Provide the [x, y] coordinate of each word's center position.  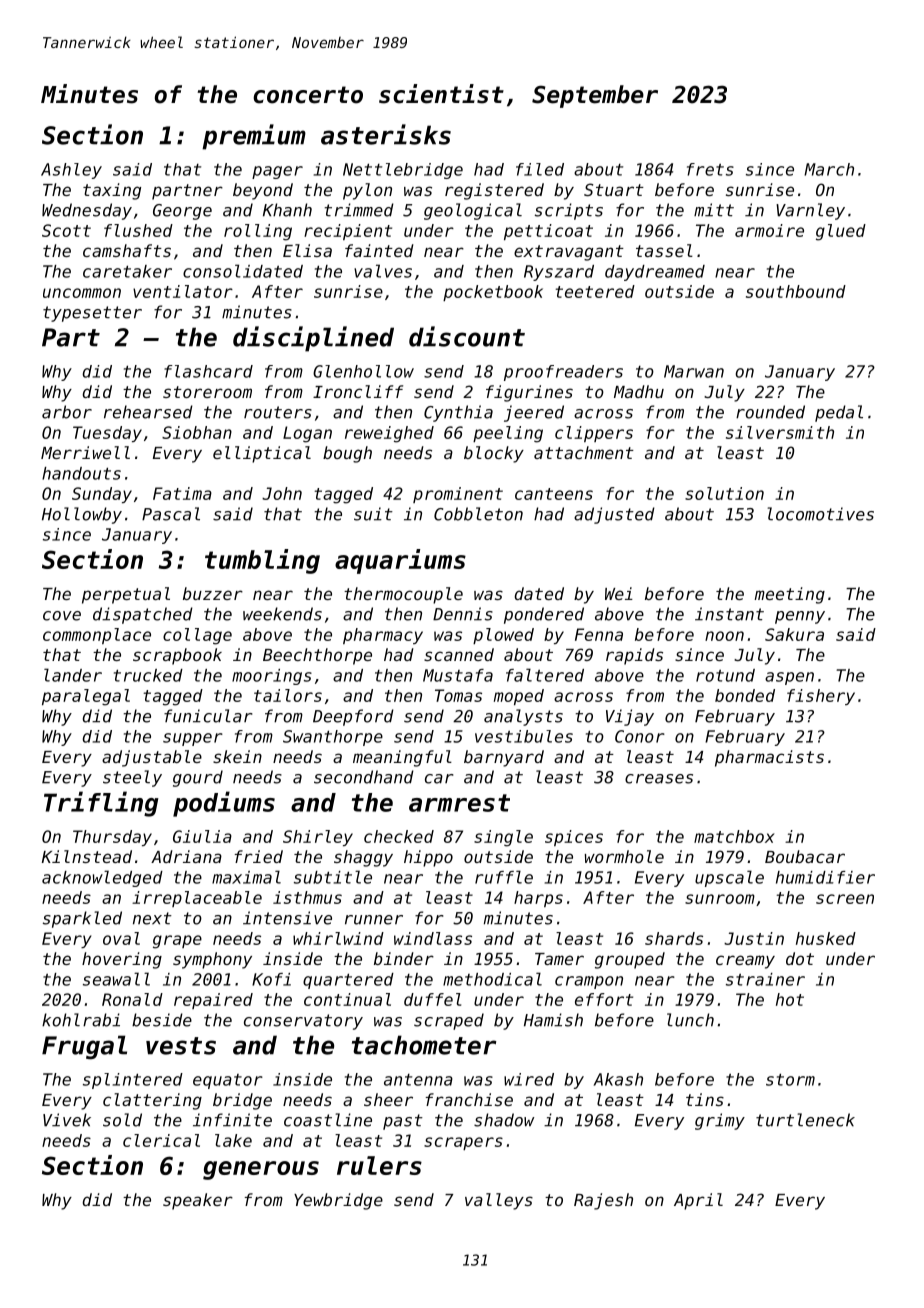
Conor [640, 736]
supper [193, 739]
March [829, 169]
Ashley [71, 171]
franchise [469, 1099]
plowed [503, 636]
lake [233, 1140]
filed [540, 169]
